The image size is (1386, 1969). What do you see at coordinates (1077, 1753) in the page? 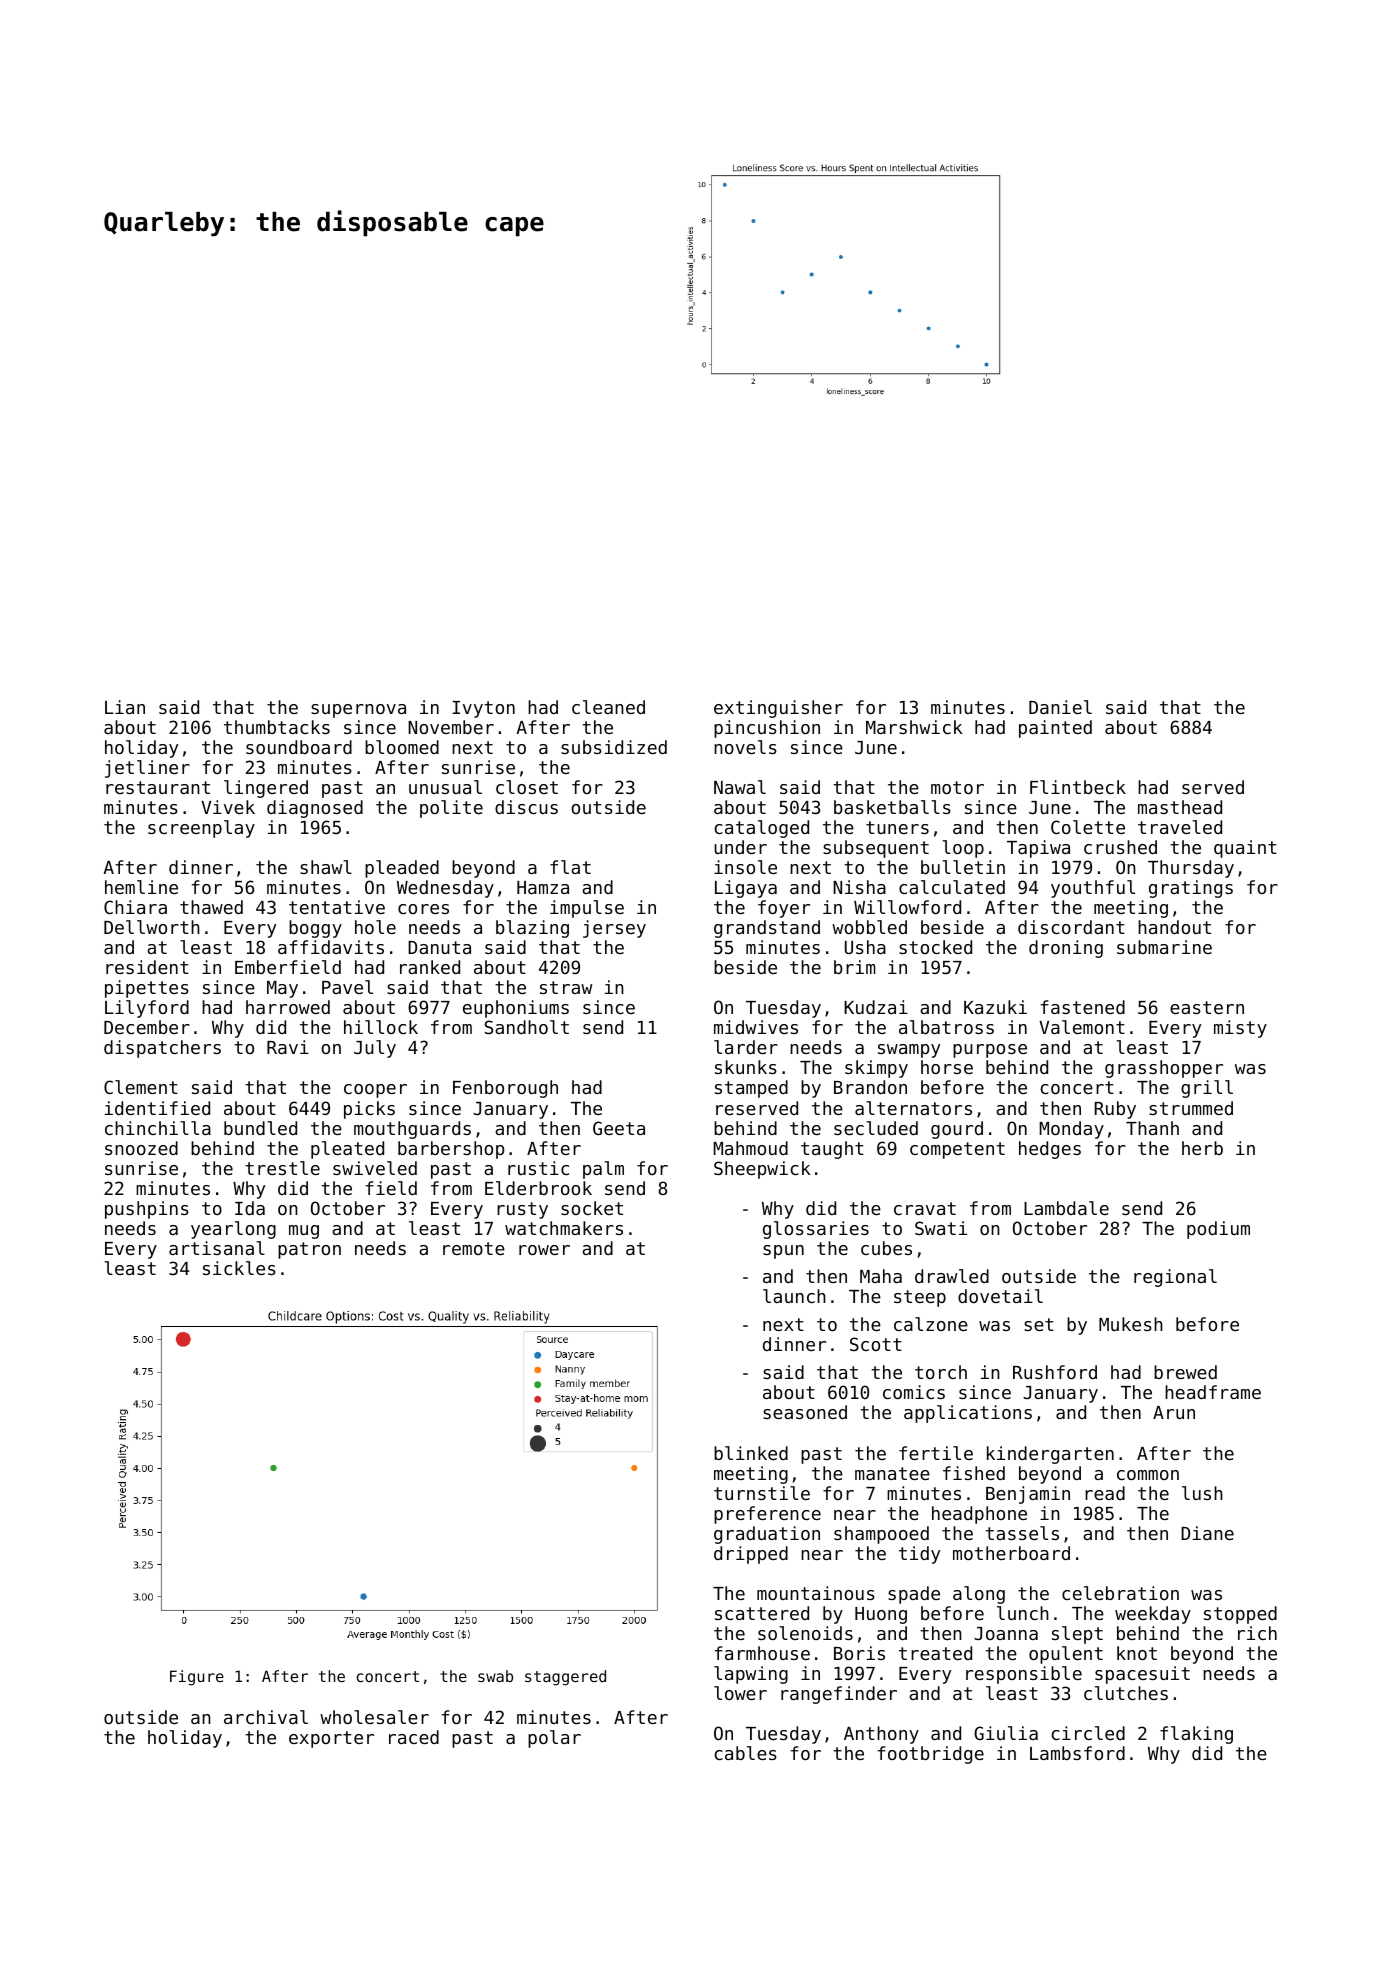
I see `Lambsford` at bounding box center [1077, 1753].
